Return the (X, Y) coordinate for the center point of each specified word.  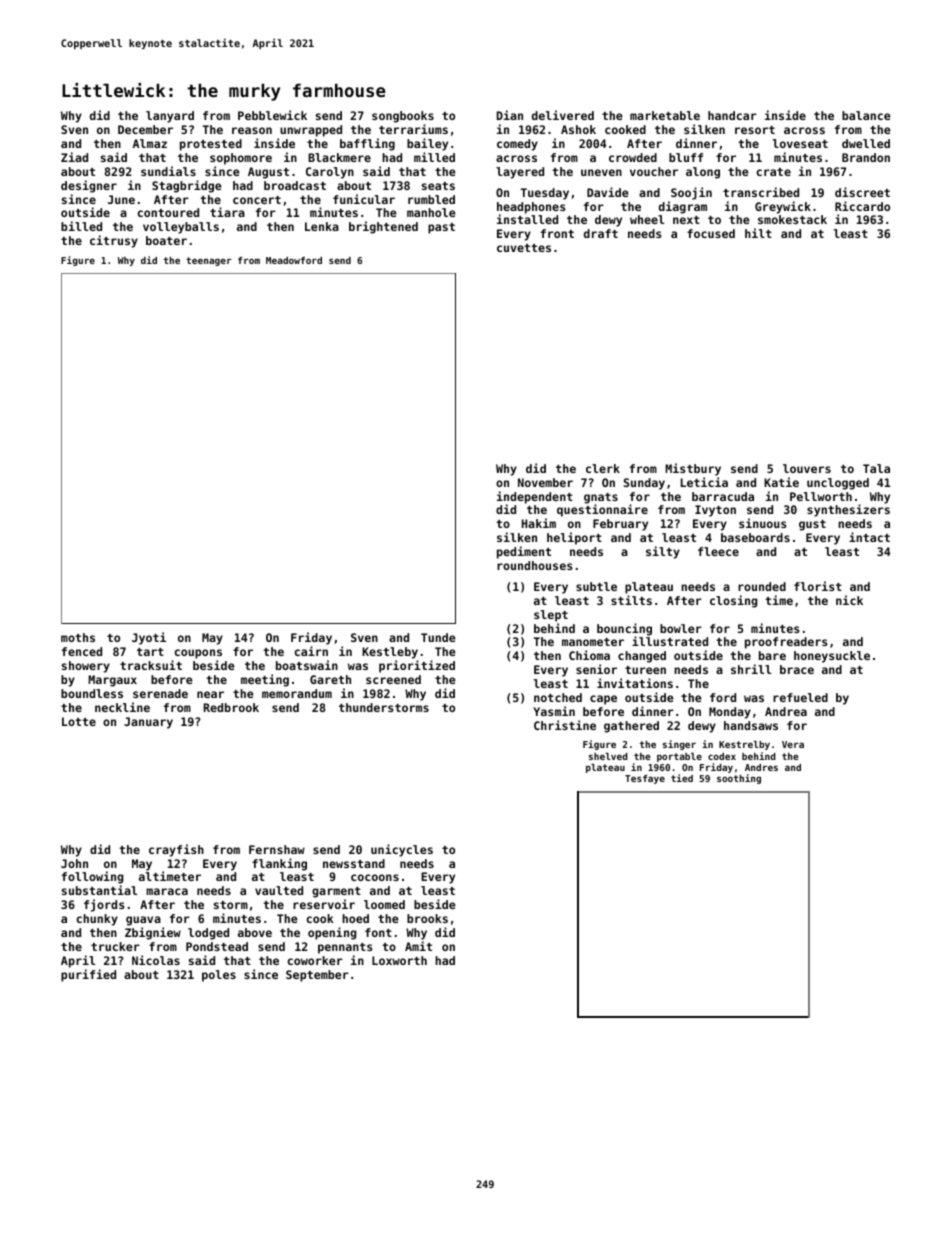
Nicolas (156, 960)
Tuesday (545, 194)
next (686, 220)
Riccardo (862, 206)
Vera (793, 744)
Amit (418, 946)
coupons (198, 654)
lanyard (170, 117)
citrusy (114, 241)
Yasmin (554, 711)
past (441, 228)
